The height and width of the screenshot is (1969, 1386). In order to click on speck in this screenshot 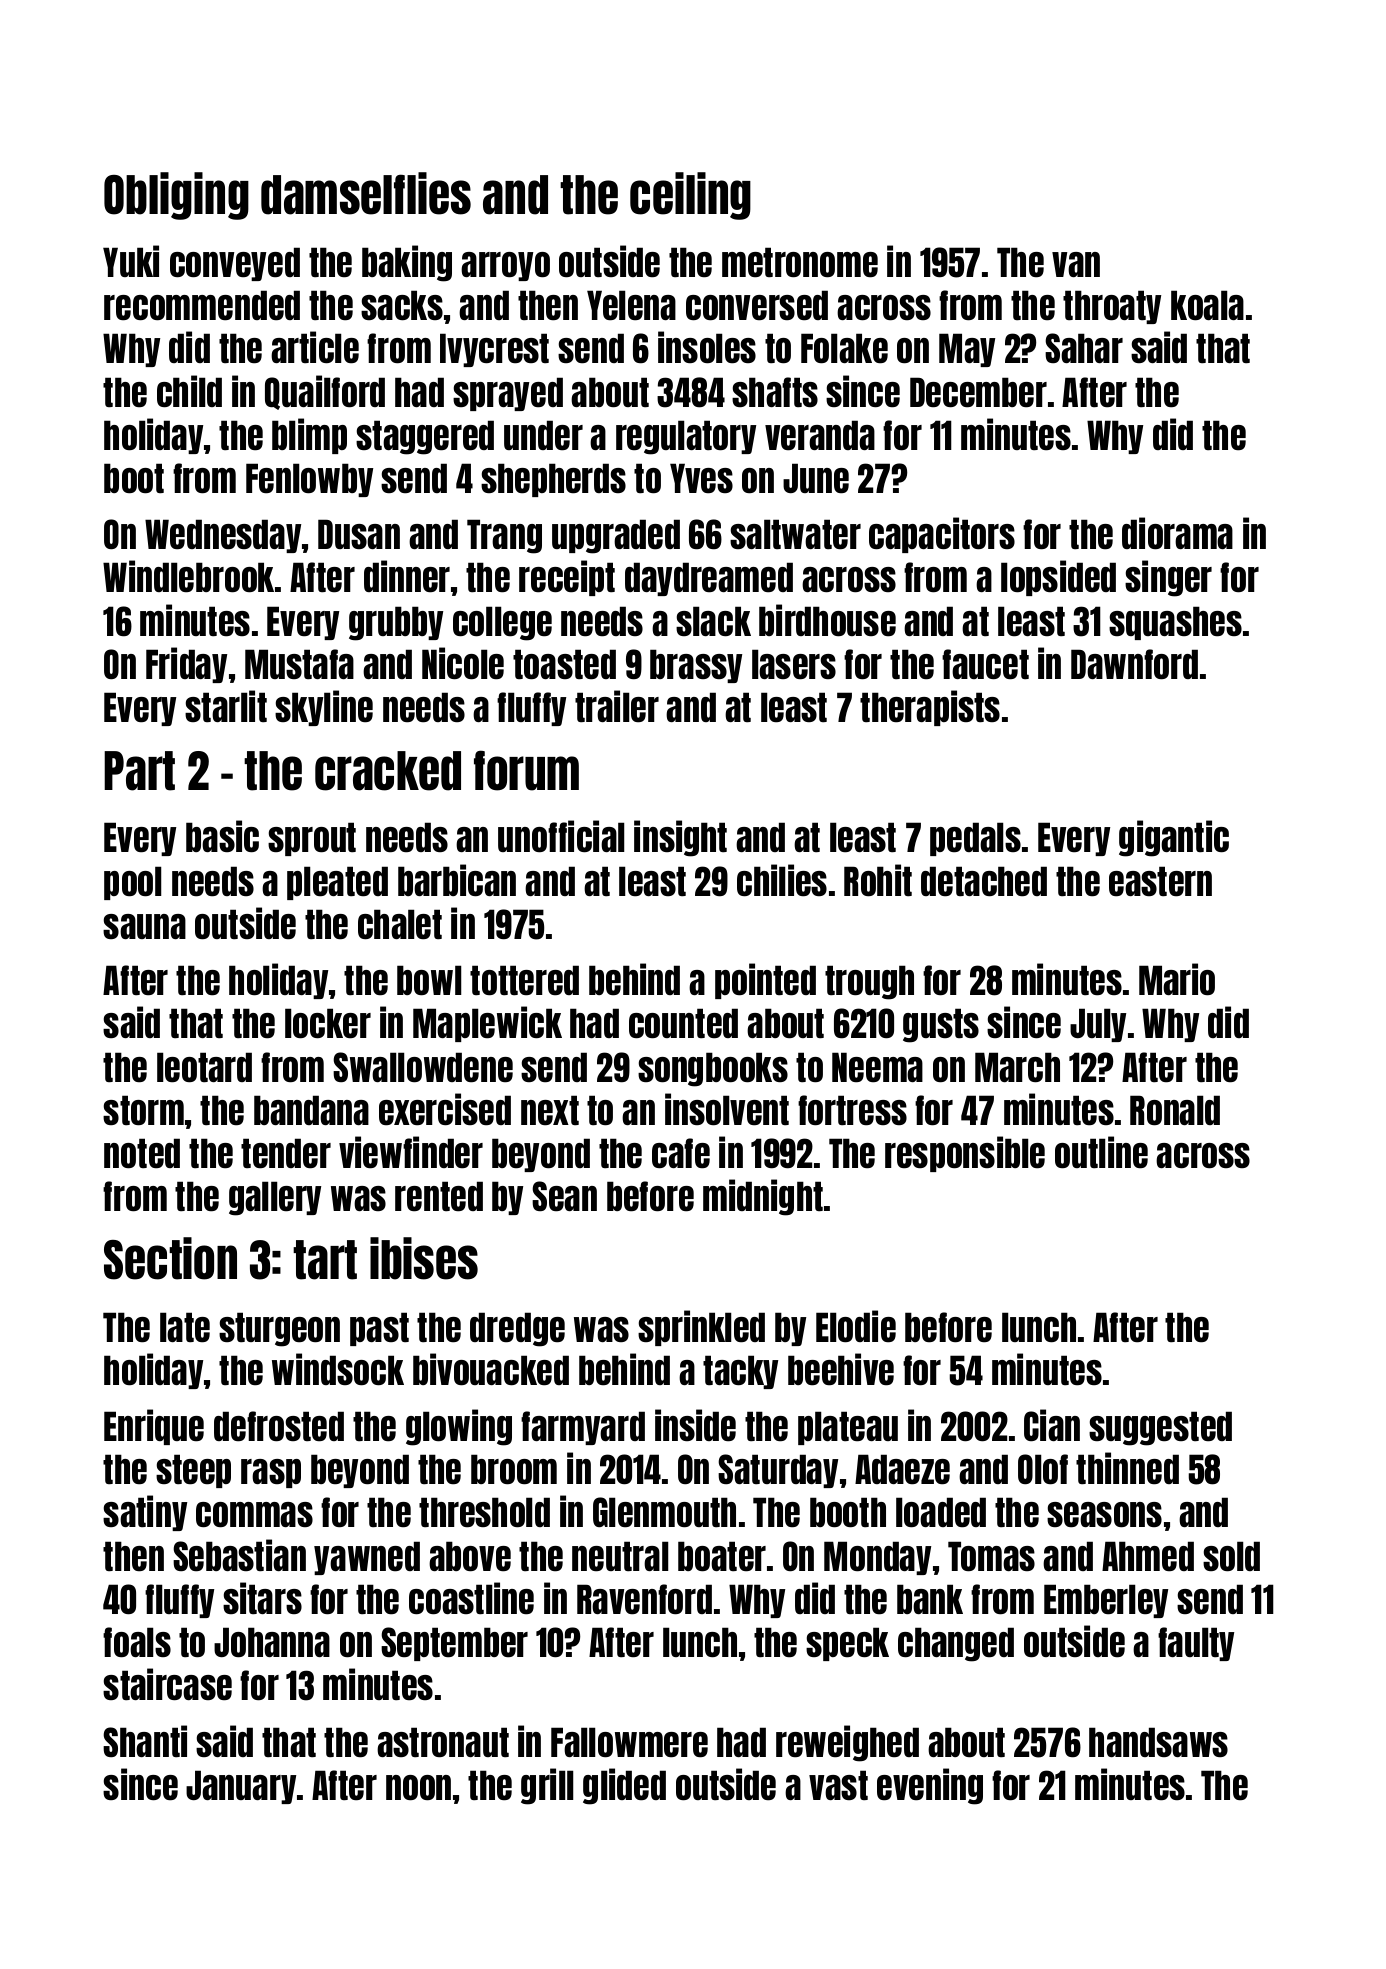, I will do `click(847, 1644)`.
